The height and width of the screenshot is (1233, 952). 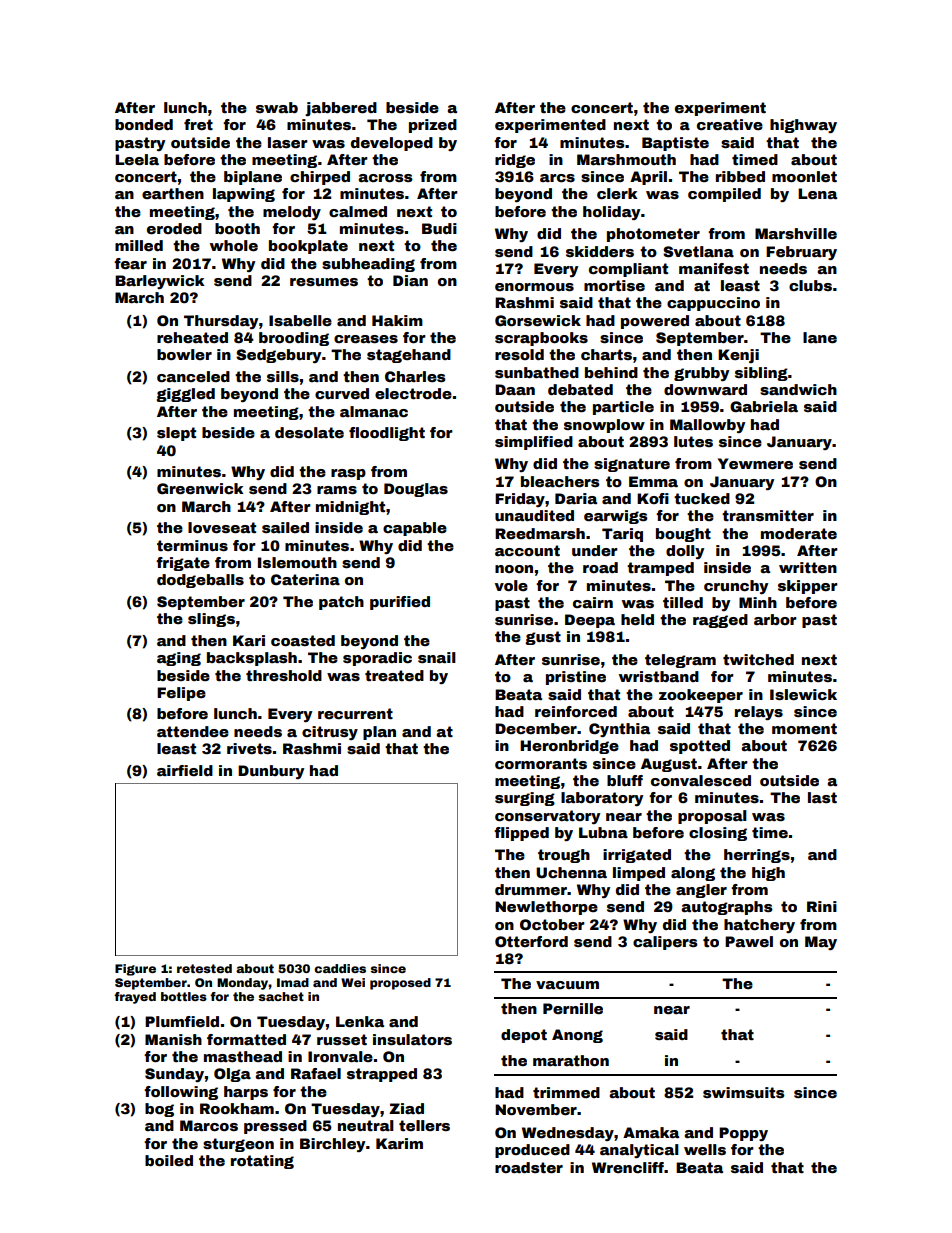 I want to click on boiled, so click(x=169, y=1160).
